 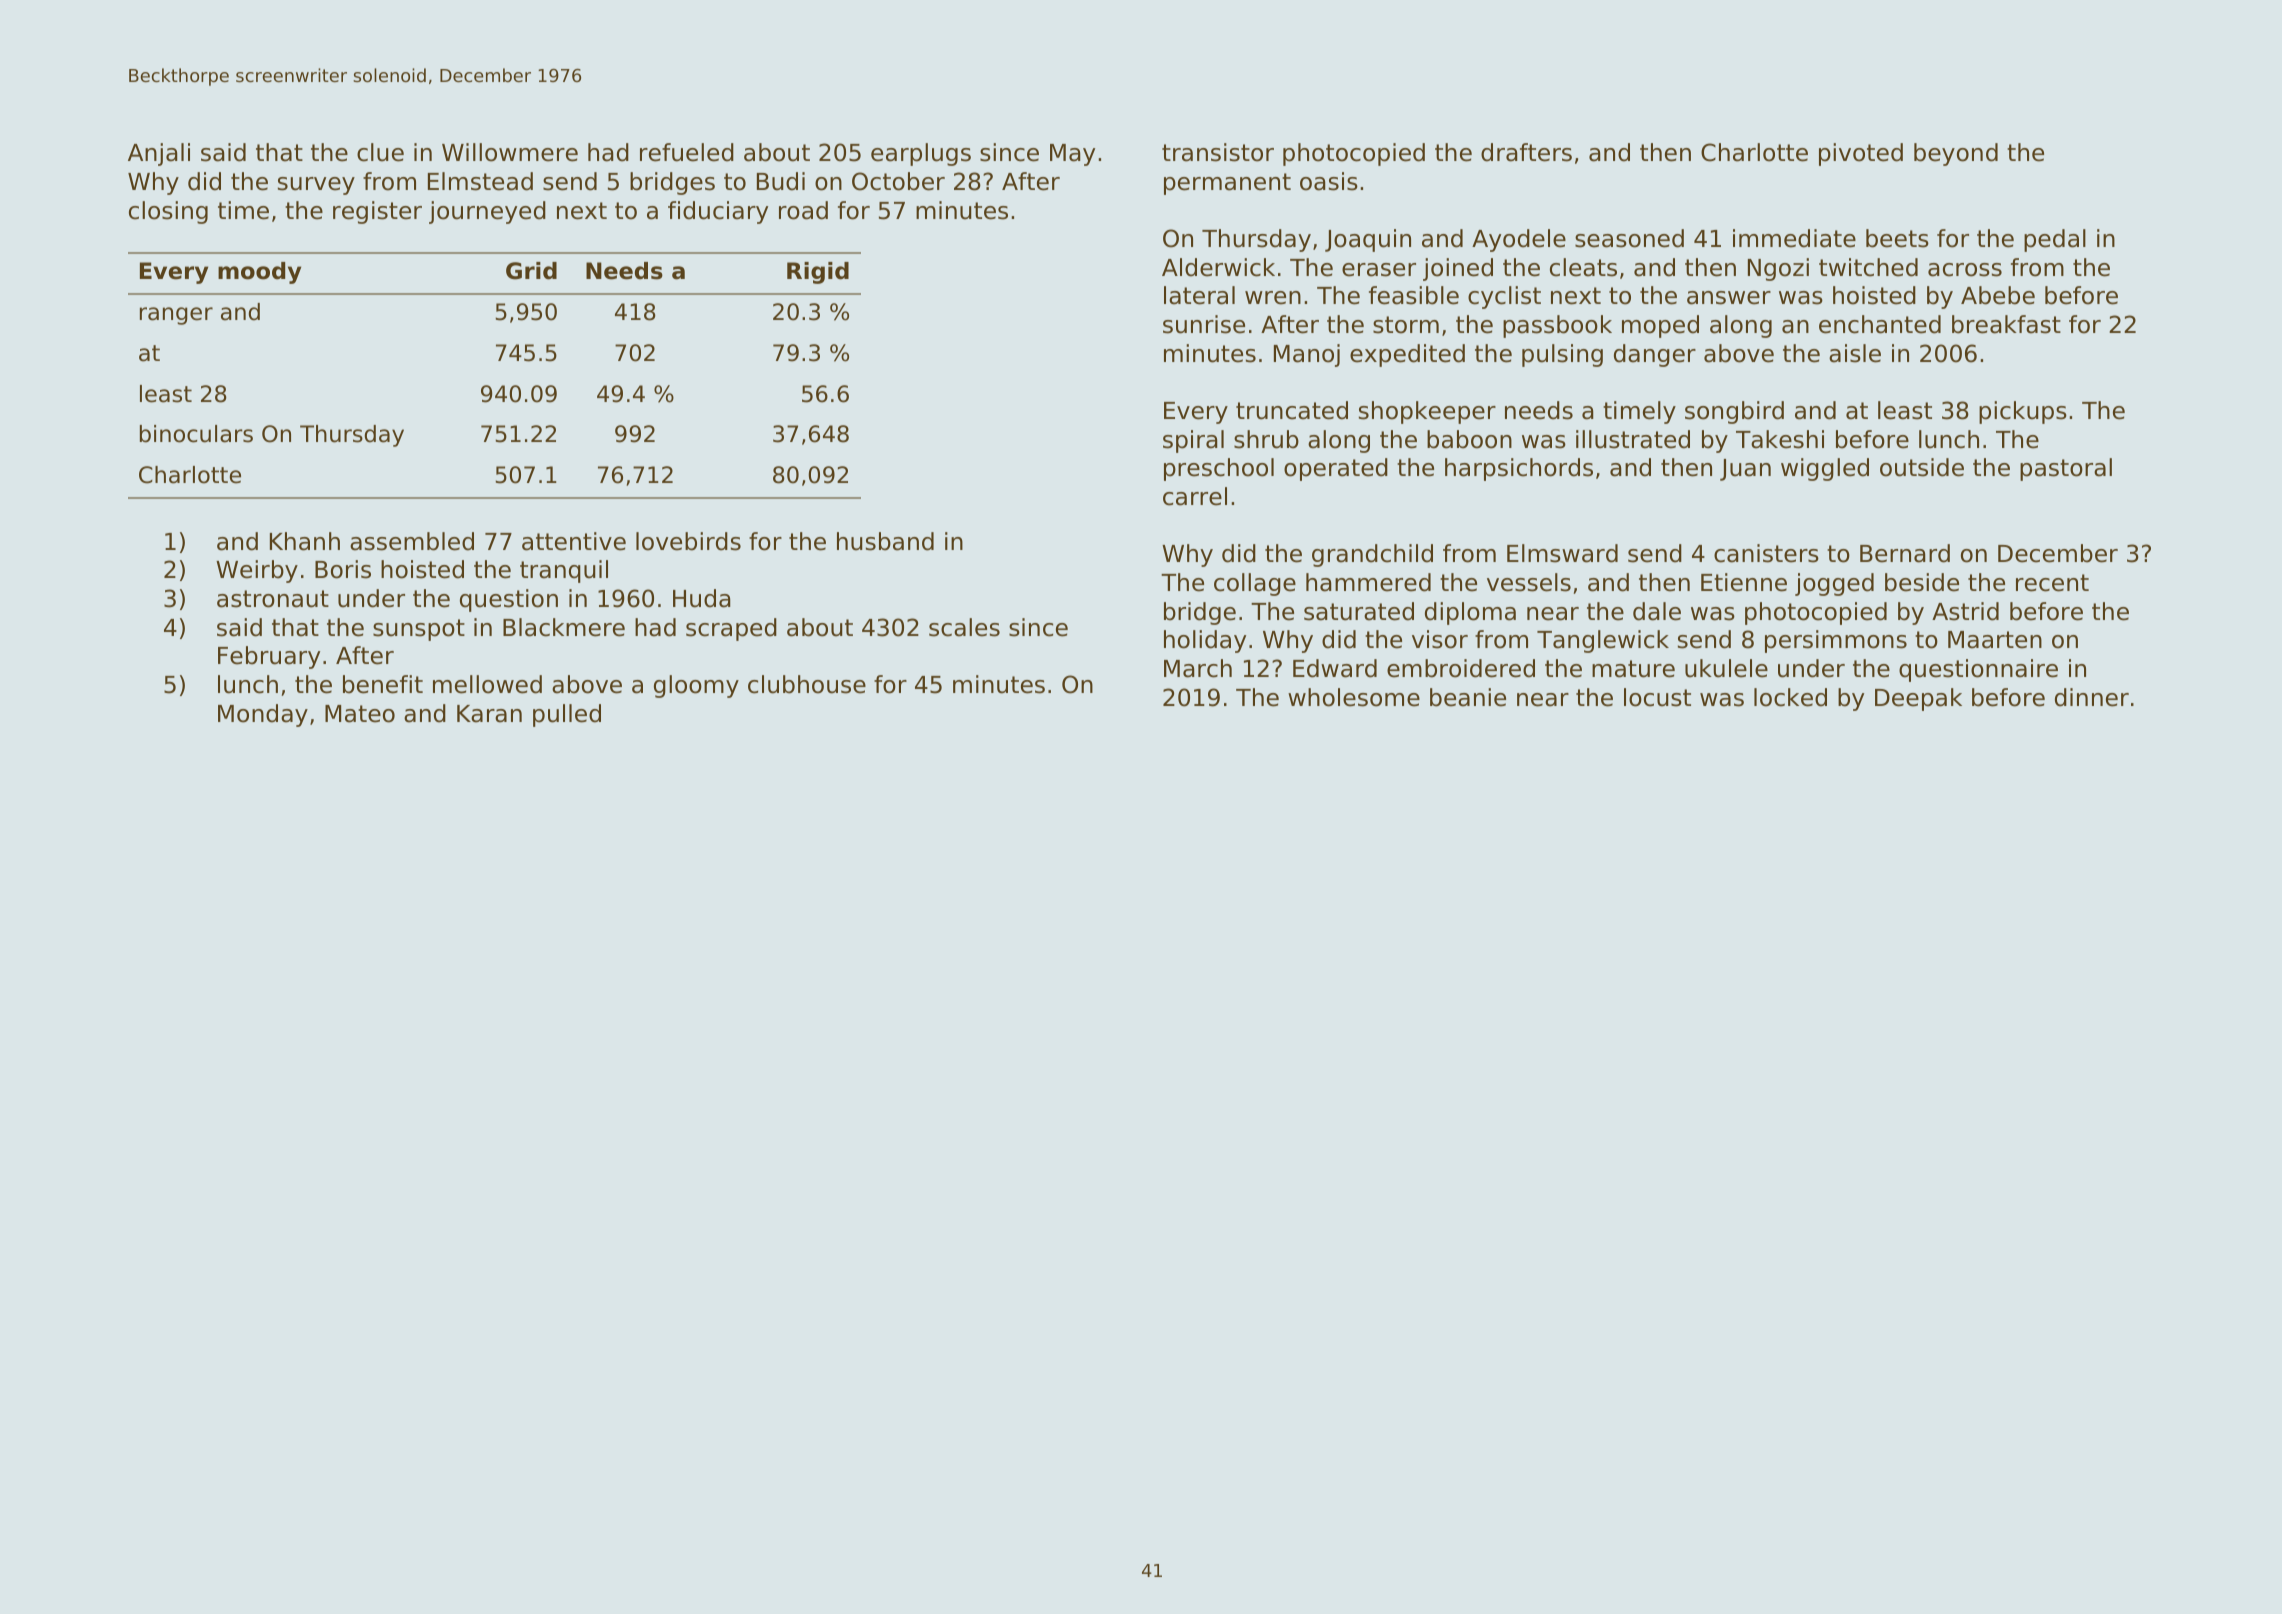 I want to click on clubhouse, so click(x=807, y=684).
